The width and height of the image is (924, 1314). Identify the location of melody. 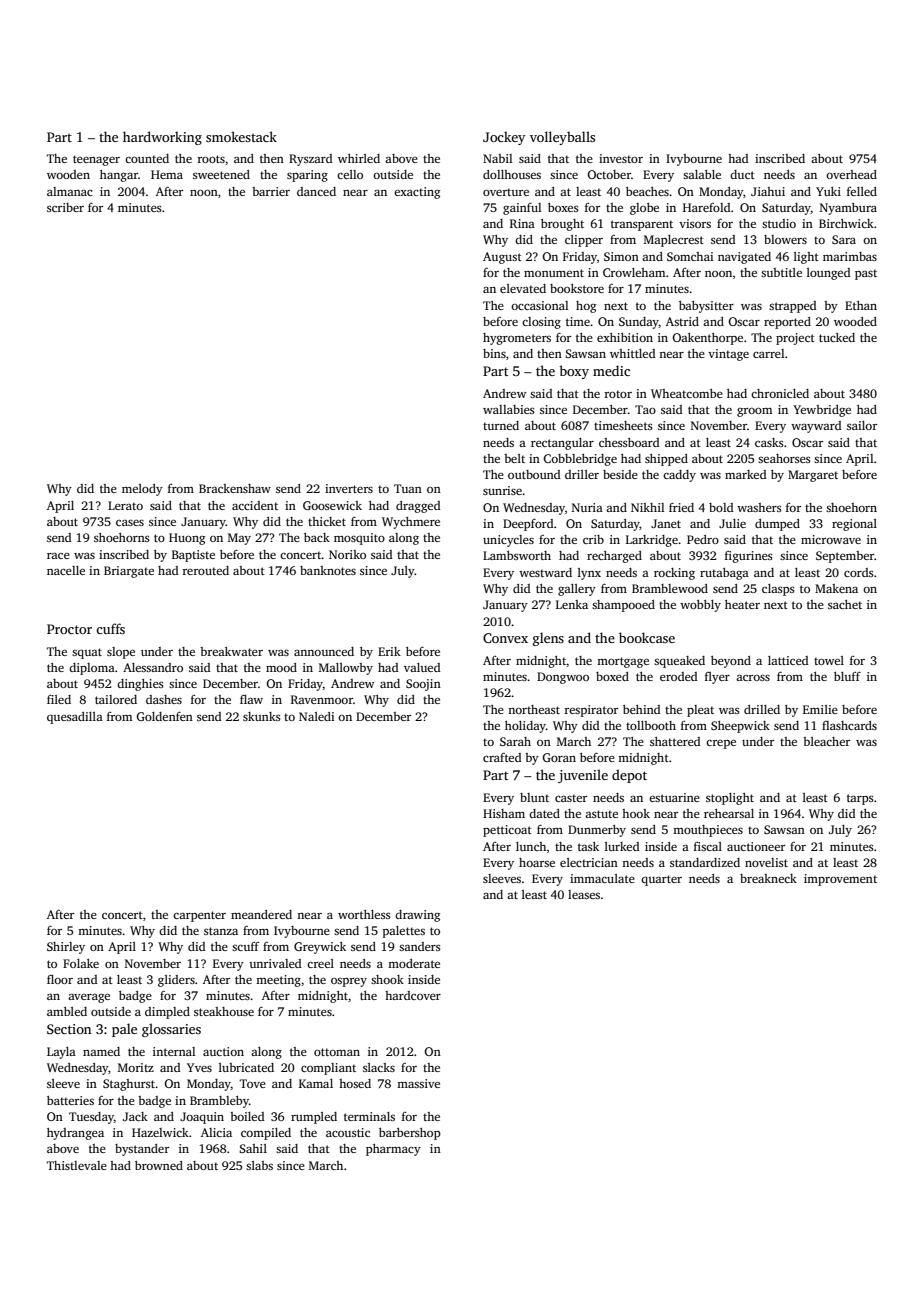
(142, 490).
